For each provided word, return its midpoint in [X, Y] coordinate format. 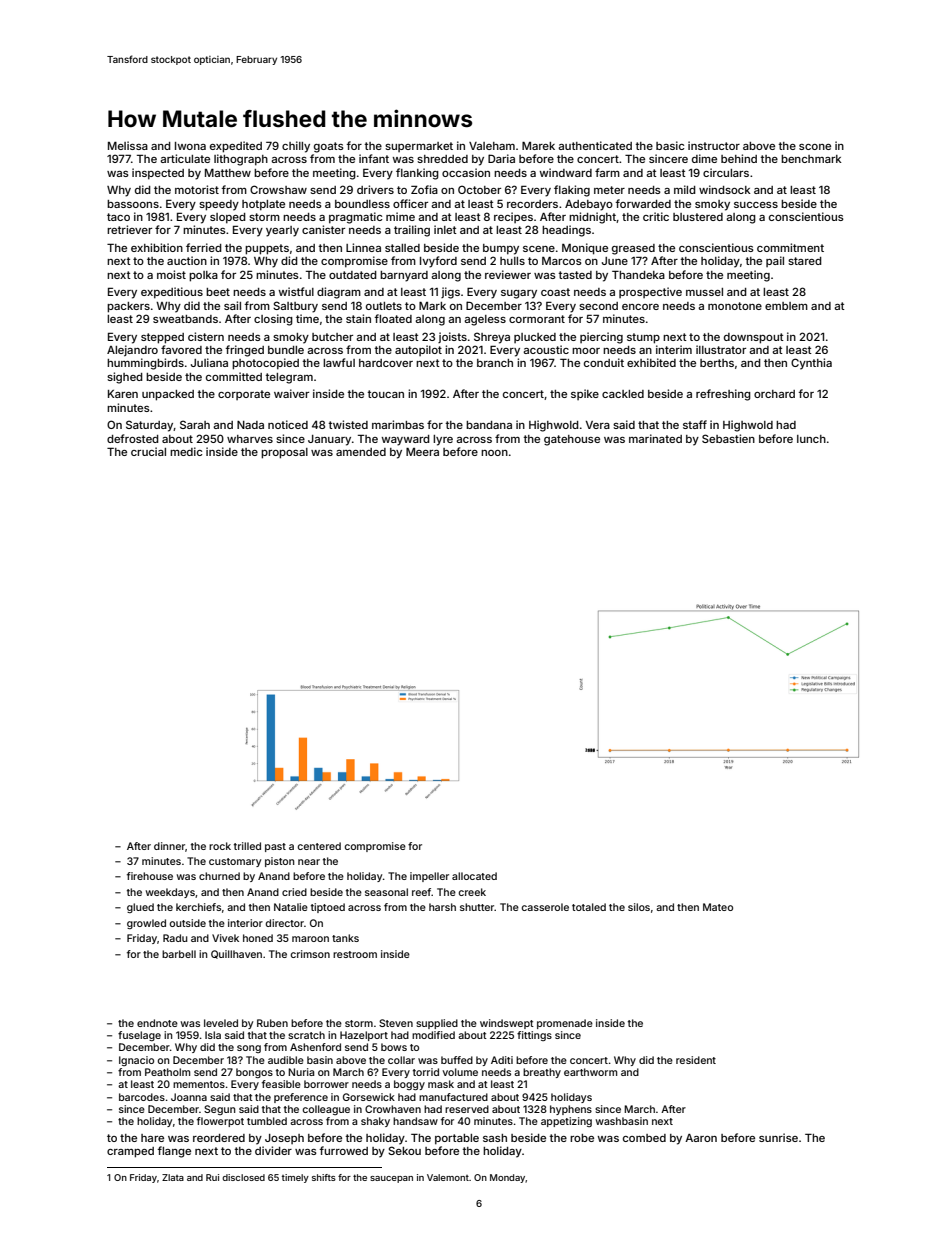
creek [472, 892]
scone [815, 147]
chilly [296, 147]
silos [639, 907]
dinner [169, 846]
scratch [306, 1035]
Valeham [492, 146]
